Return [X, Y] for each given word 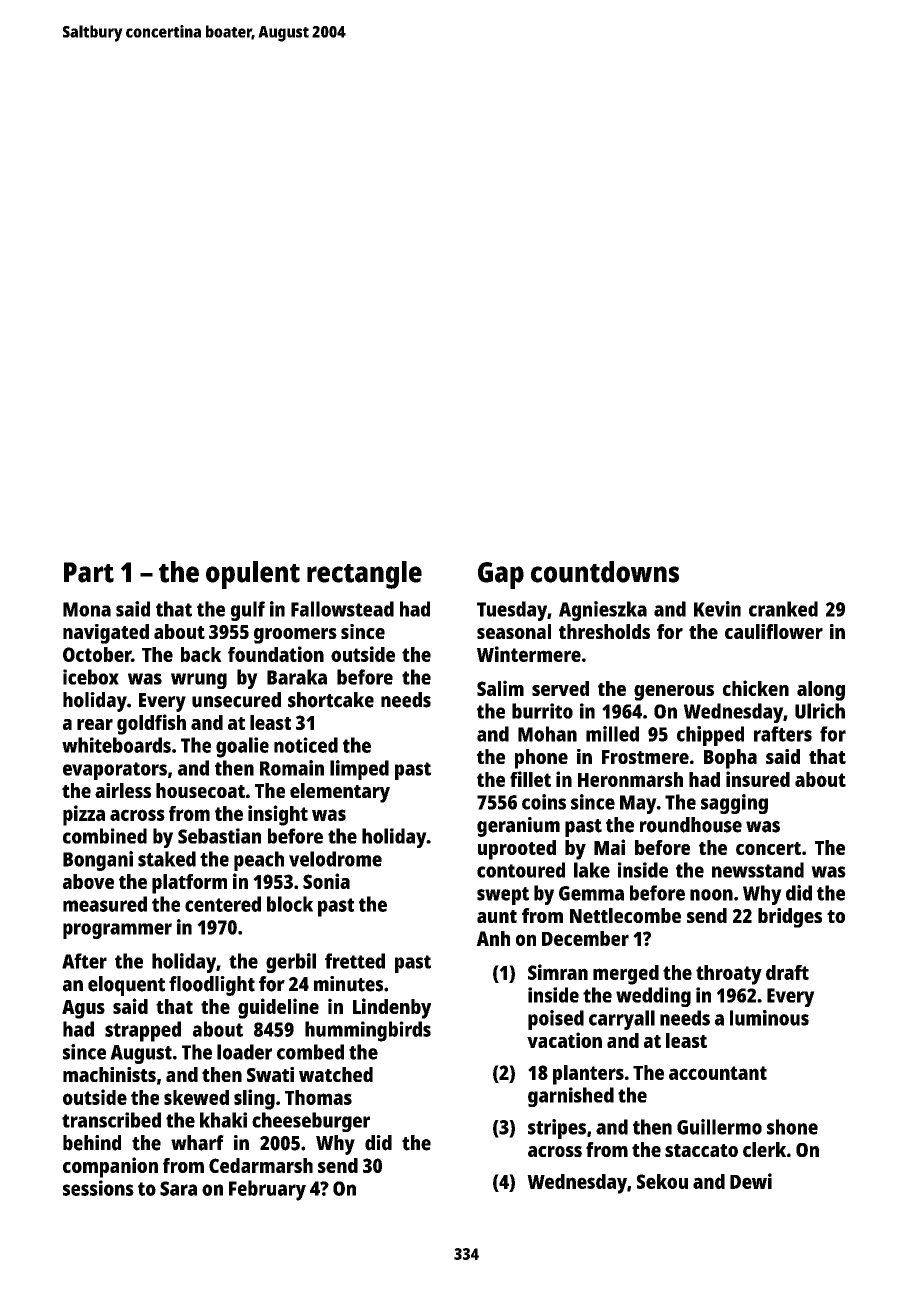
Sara [178, 1188]
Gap [501, 575]
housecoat [200, 790]
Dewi [751, 1181]
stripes [557, 1129]
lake [592, 870]
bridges [790, 918]
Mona [87, 609]
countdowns [605, 572]
